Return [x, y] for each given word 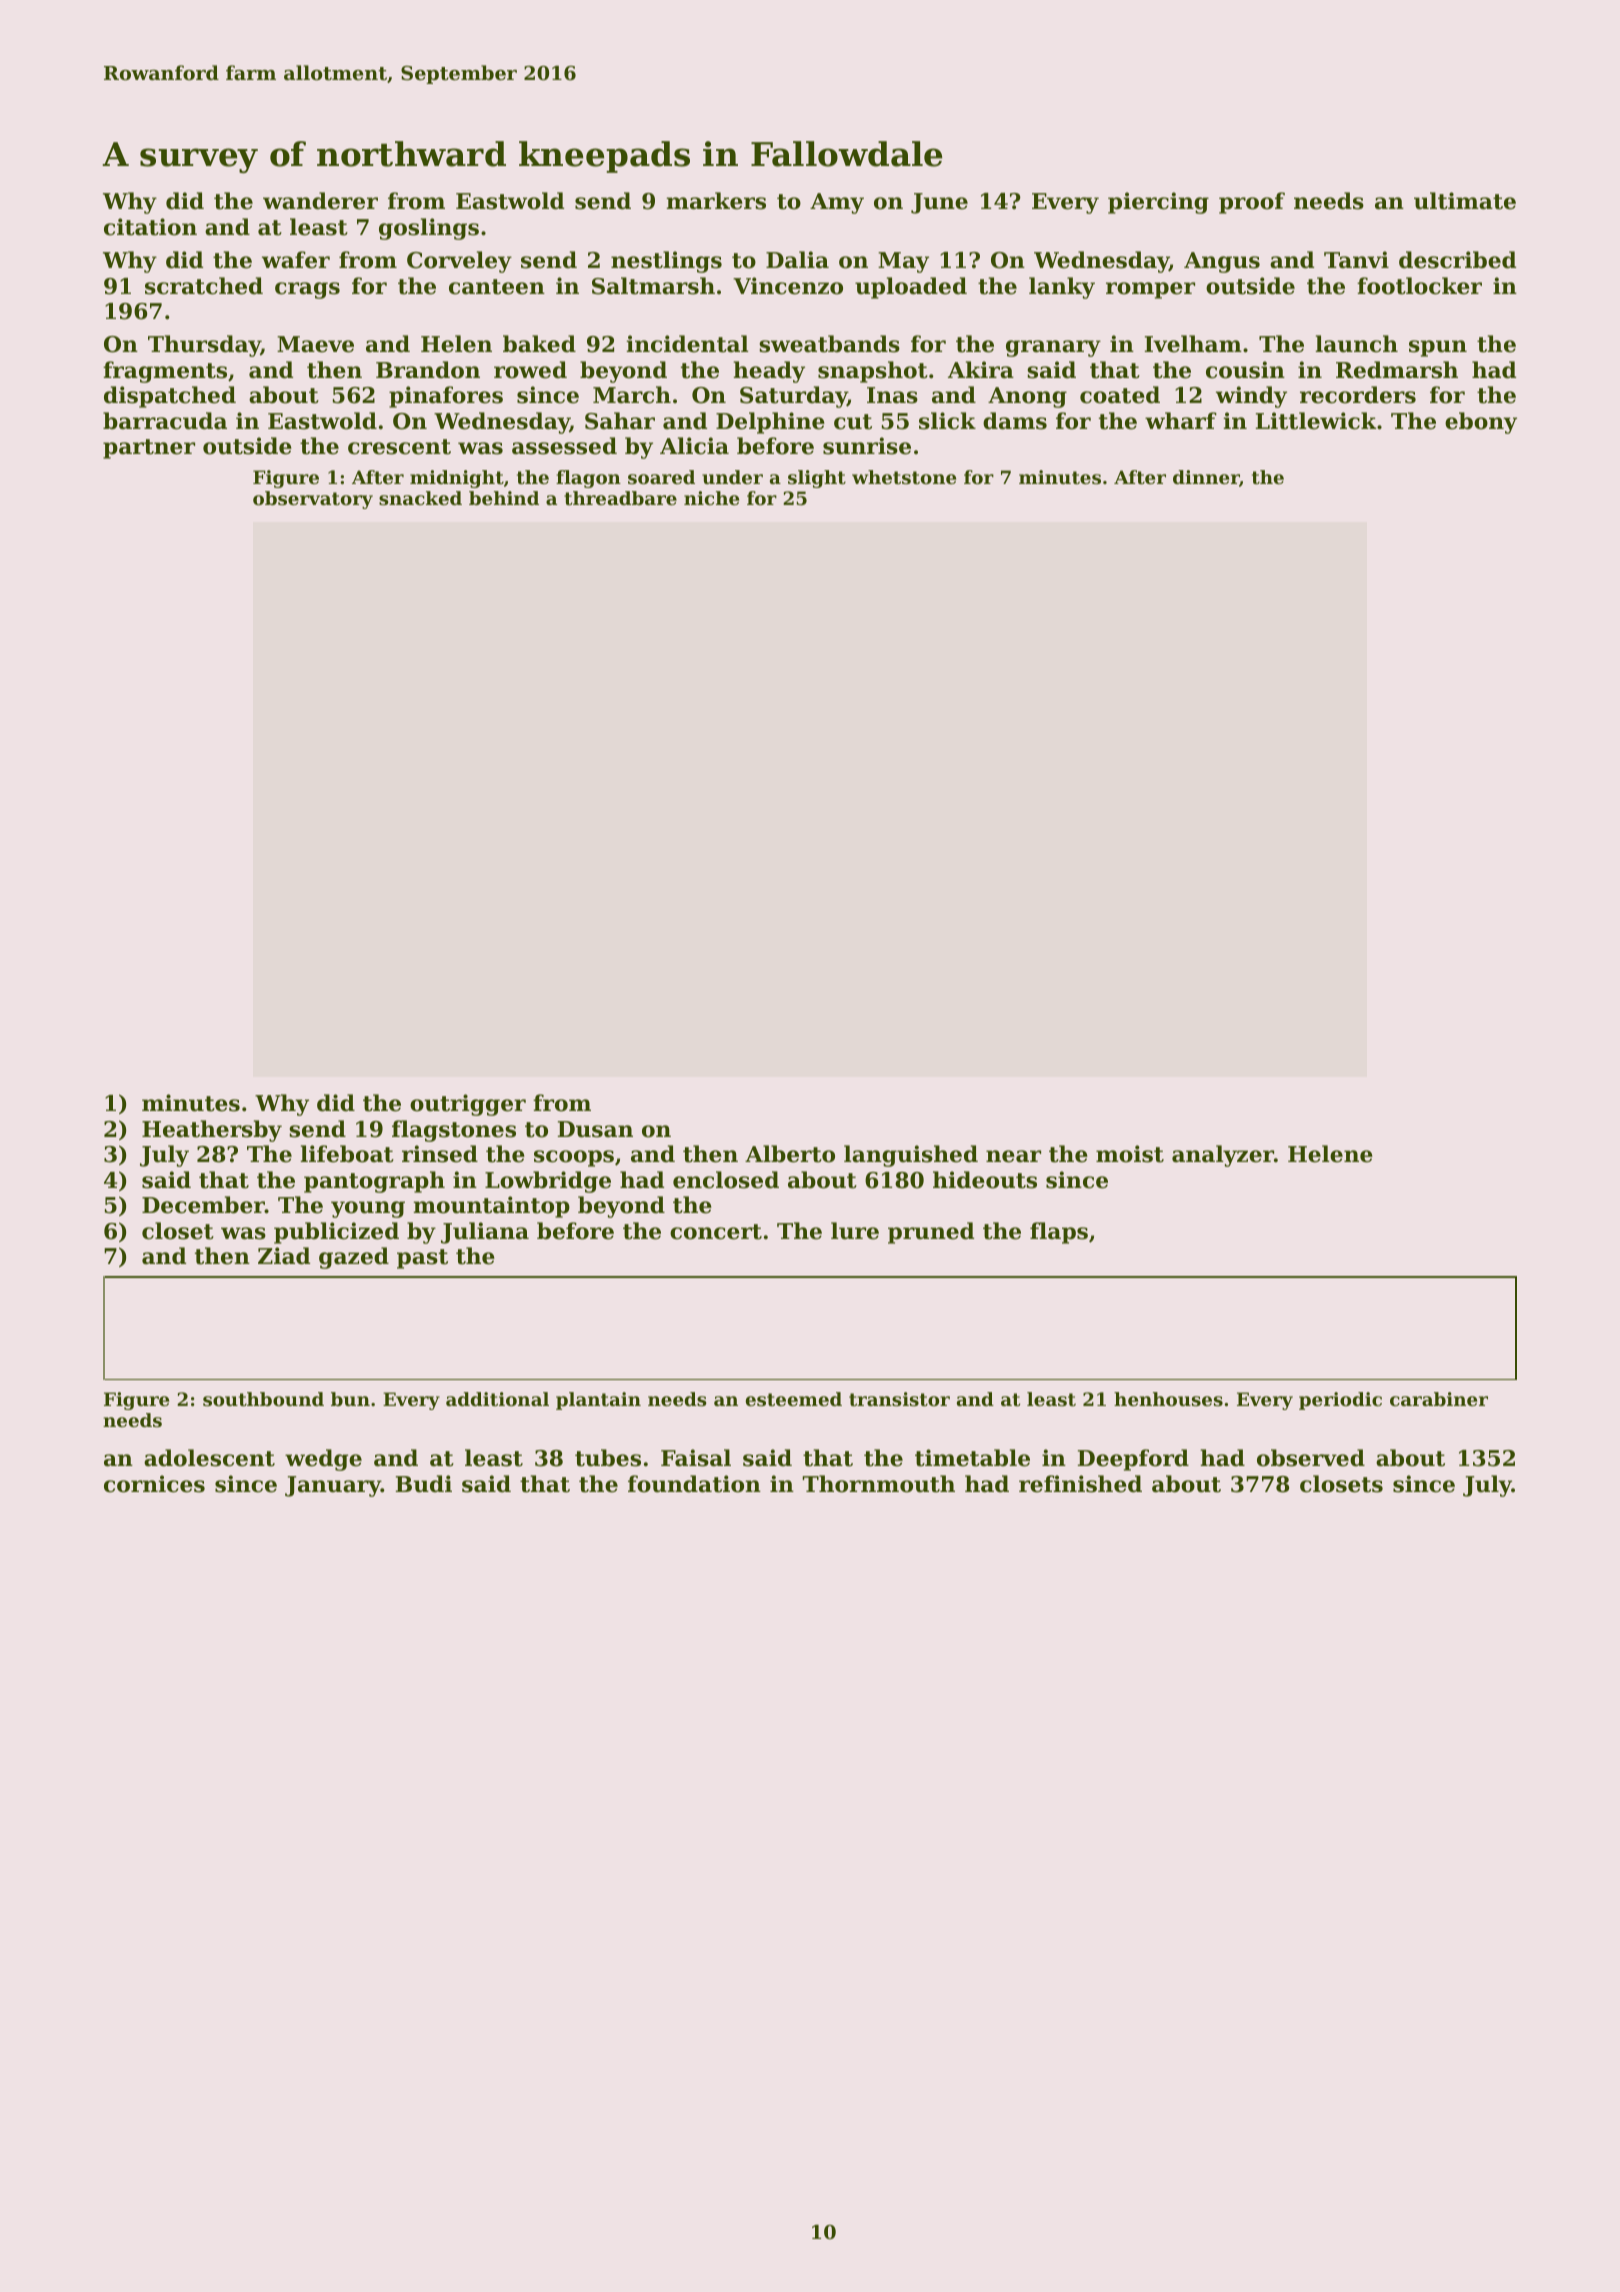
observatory [313, 500]
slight [817, 479]
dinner [1206, 477]
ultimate [1465, 201]
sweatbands [829, 344]
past [422, 1259]
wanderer [320, 201]
